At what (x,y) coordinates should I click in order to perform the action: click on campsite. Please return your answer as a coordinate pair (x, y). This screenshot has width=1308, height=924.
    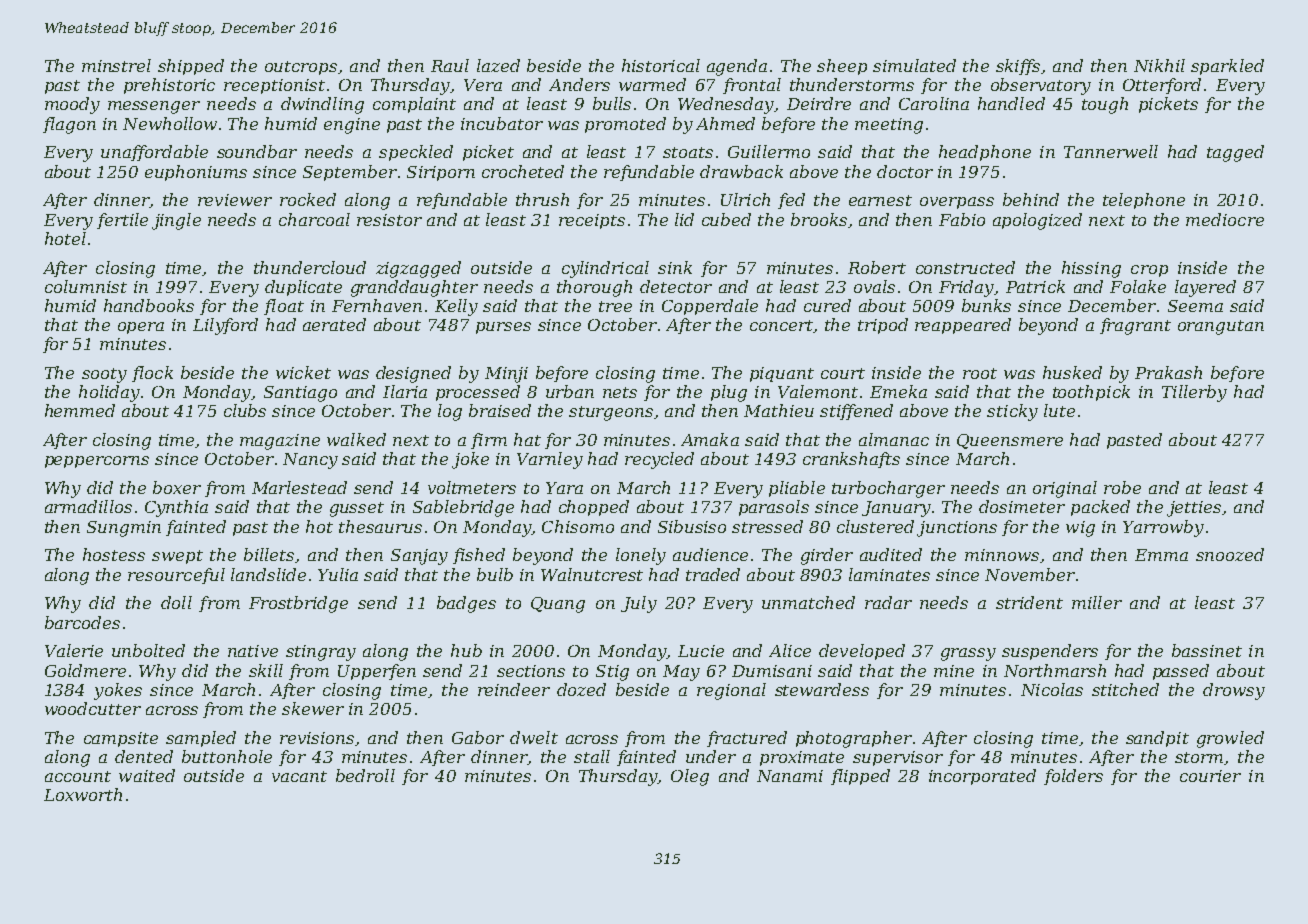
    Looking at the image, I should click on (121, 739).
